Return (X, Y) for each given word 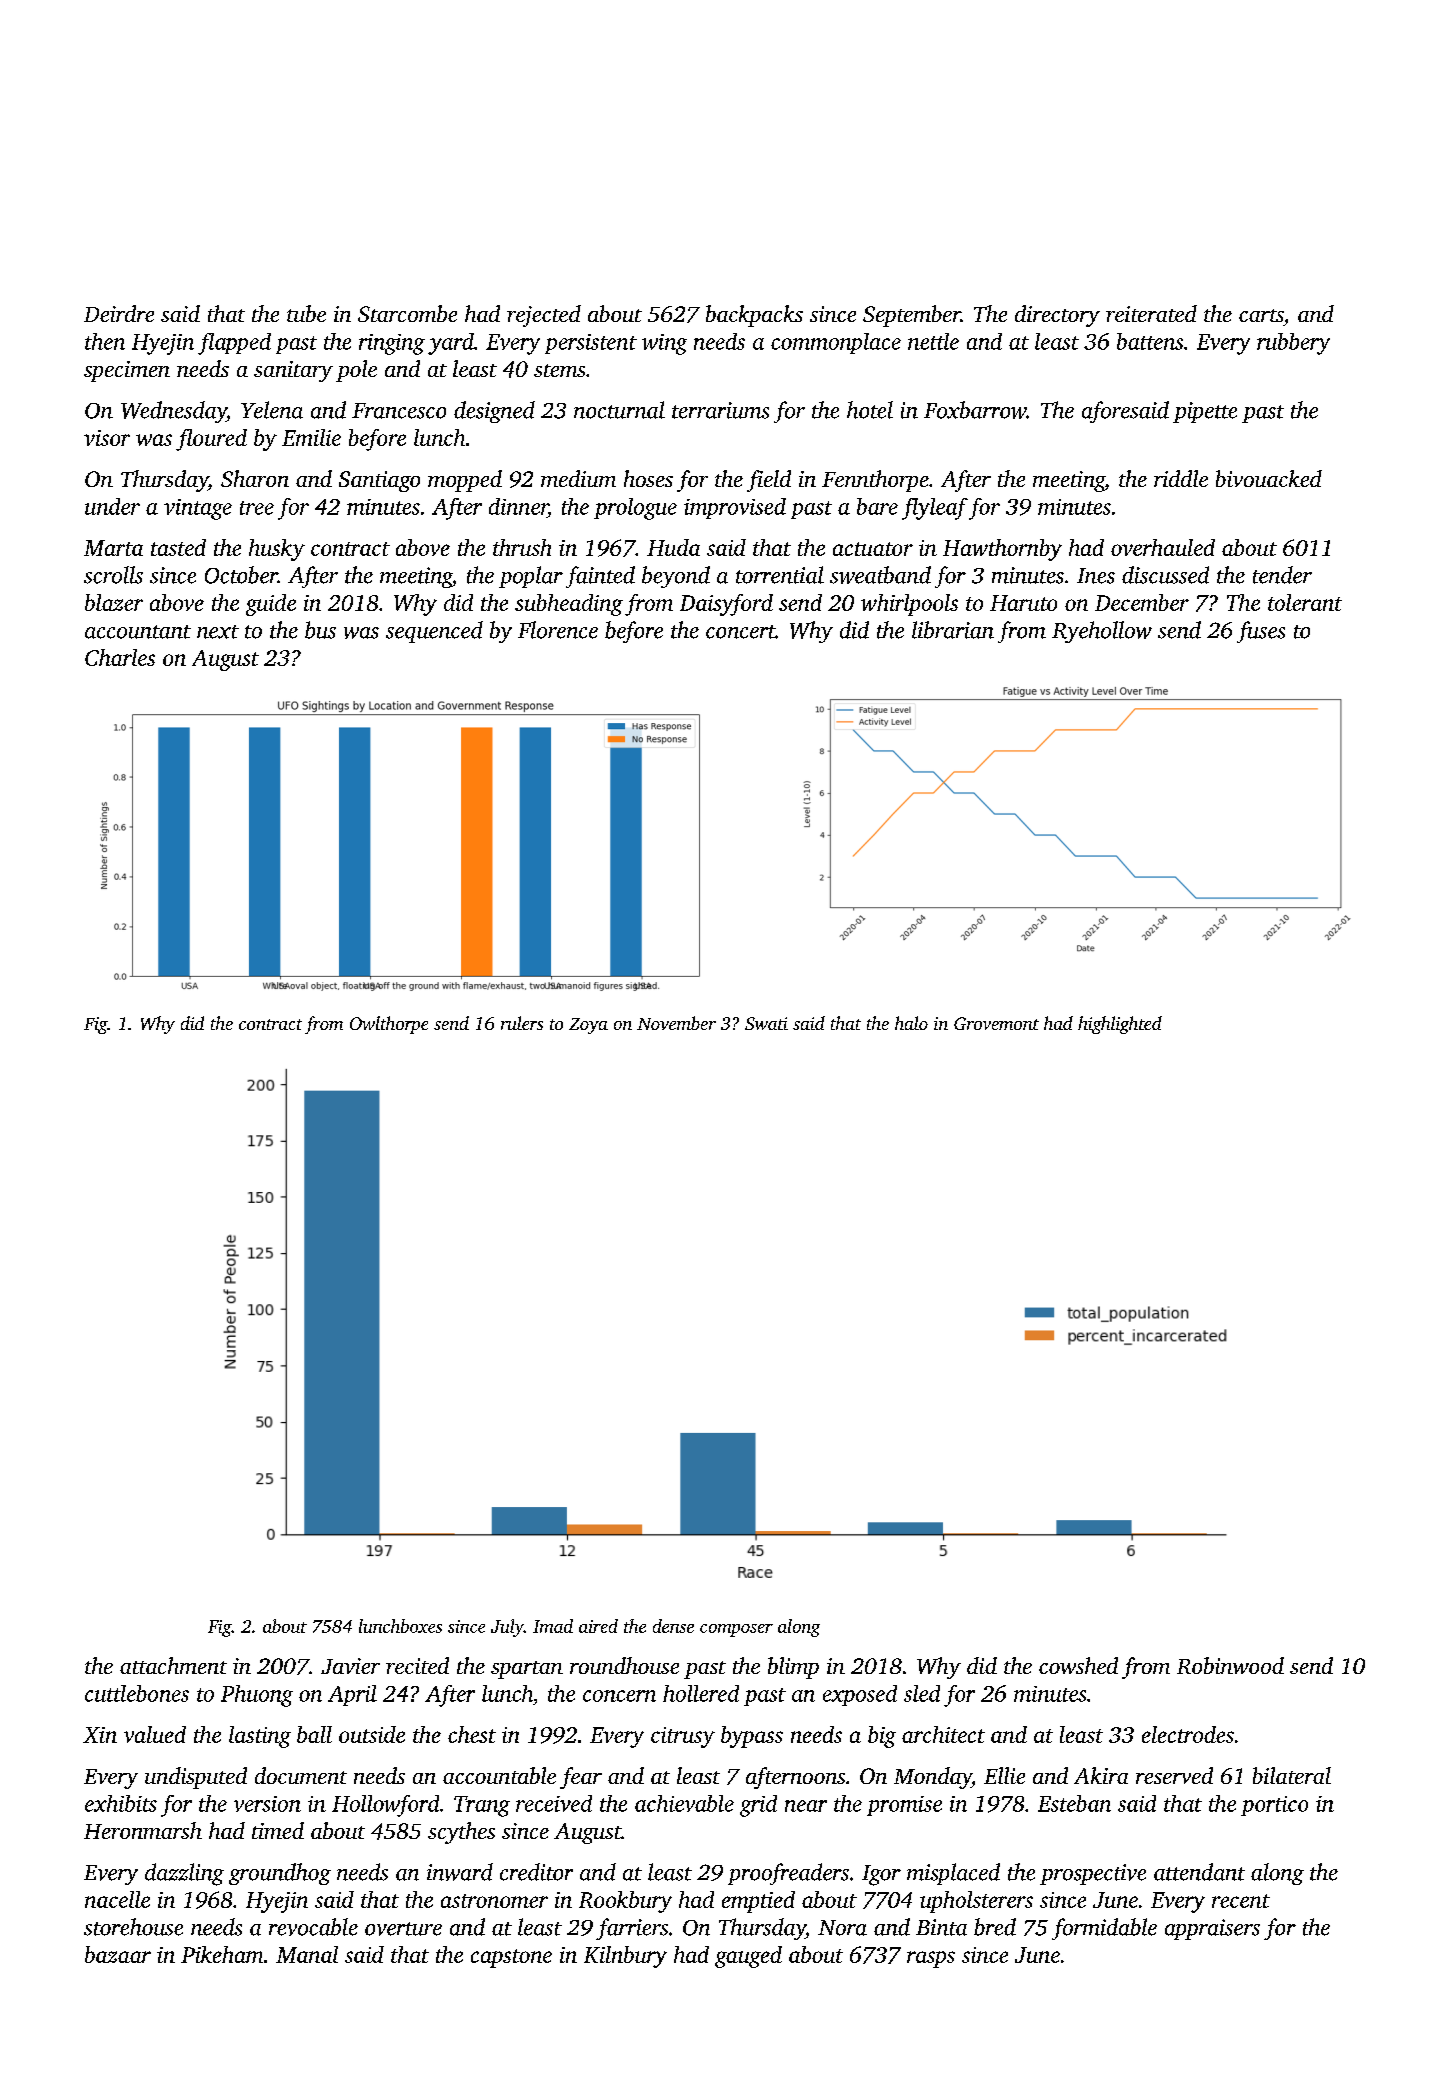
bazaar (118, 1954)
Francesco (399, 411)
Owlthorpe (389, 1025)
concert (740, 632)
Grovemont (996, 1023)
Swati (766, 1023)
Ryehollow (1102, 632)
